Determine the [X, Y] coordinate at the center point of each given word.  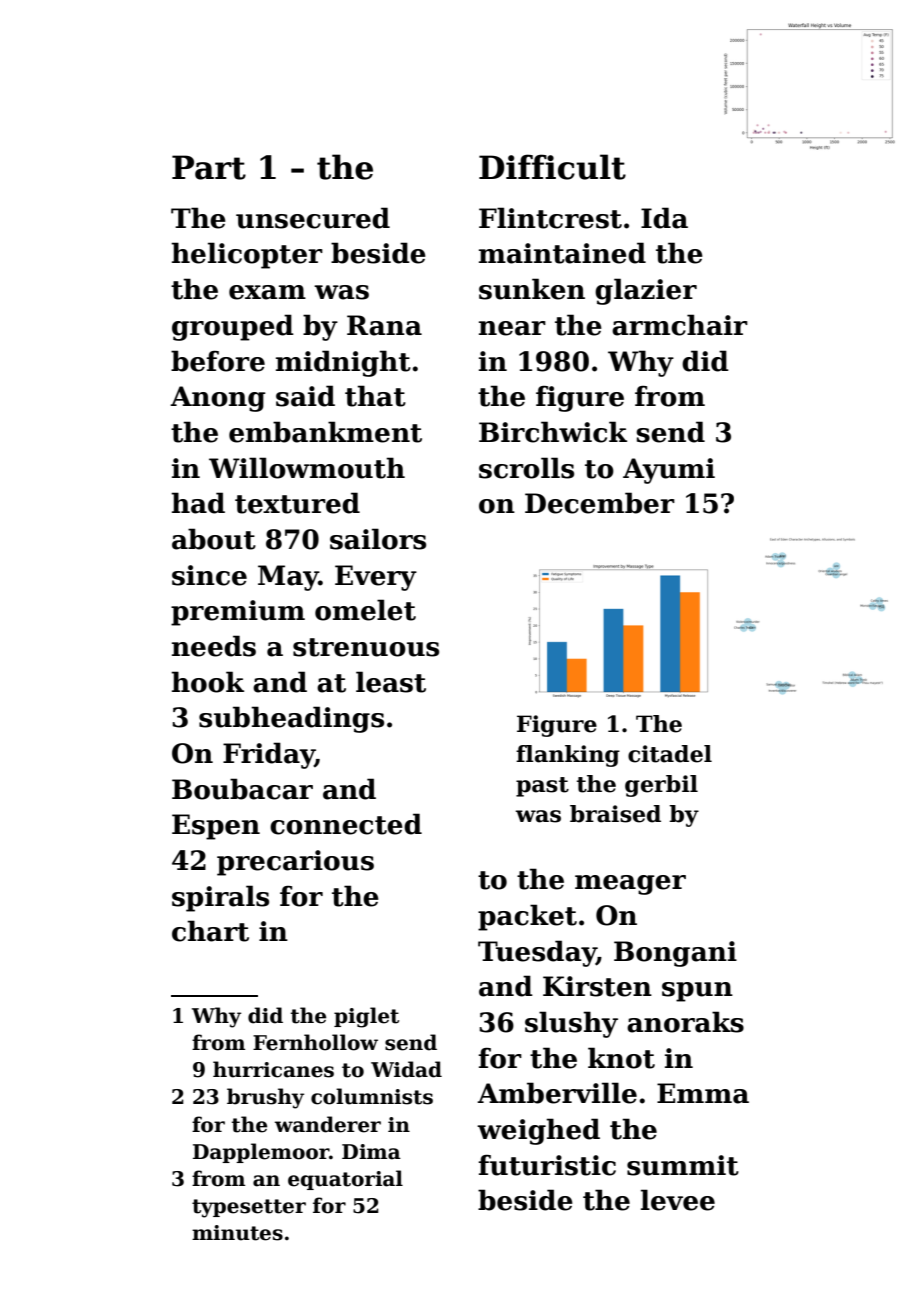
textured [297, 503]
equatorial [345, 1180]
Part [209, 167]
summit [683, 1165]
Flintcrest [550, 218]
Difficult [552, 167]
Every [376, 578]
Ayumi [669, 471]
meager [630, 885]
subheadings [291, 719]
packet [527, 917]
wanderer [328, 1124]
